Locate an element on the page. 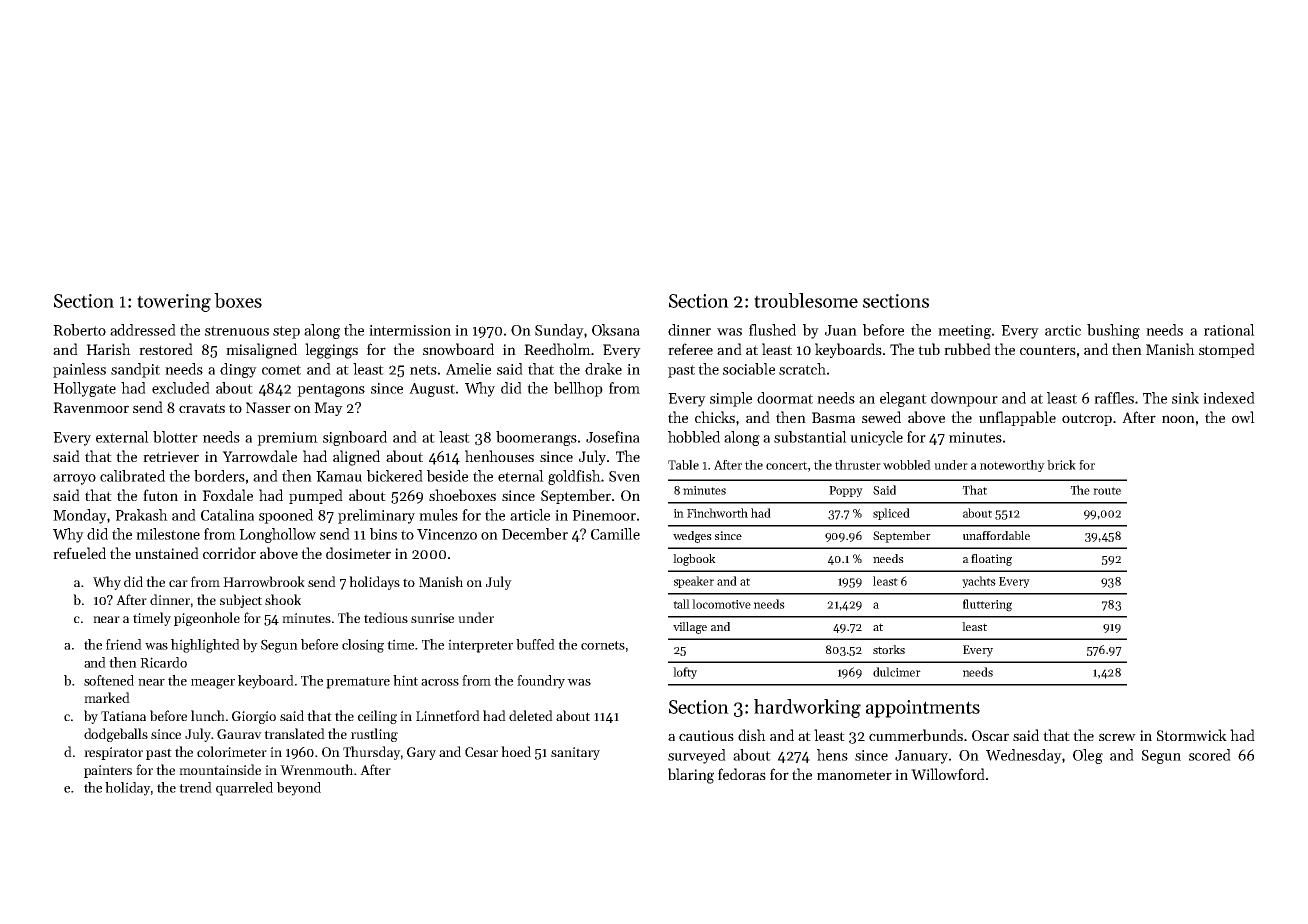 Image resolution: width=1308 pixels, height=924 pixels. Oksana is located at coordinates (616, 330).
